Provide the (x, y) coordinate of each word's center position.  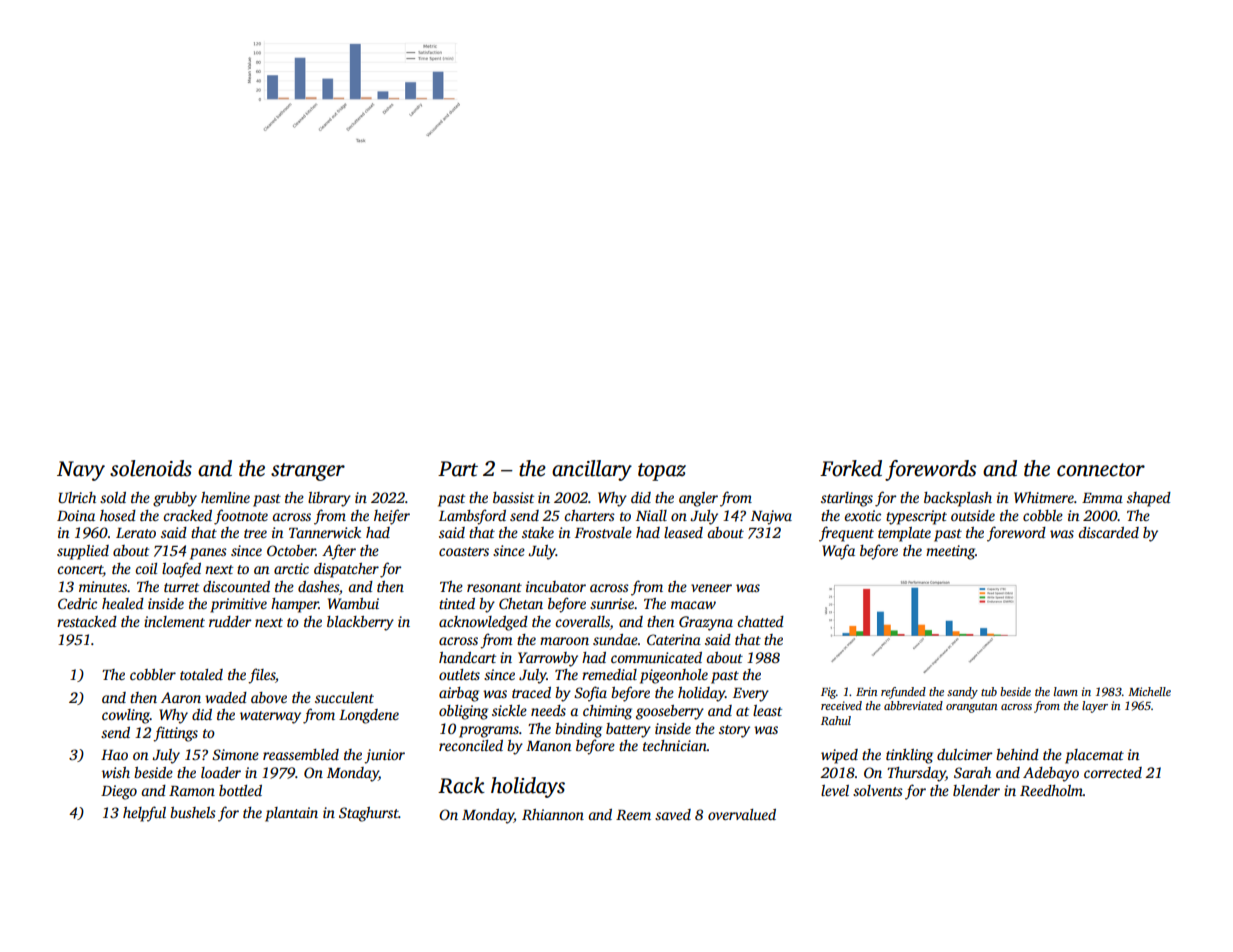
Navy (81, 471)
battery (628, 730)
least (767, 710)
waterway (270, 717)
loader (221, 772)
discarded (1108, 532)
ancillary (592, 470)
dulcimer (964, 754)
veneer (711, 588)
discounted (236, 586)
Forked (851, 468)
